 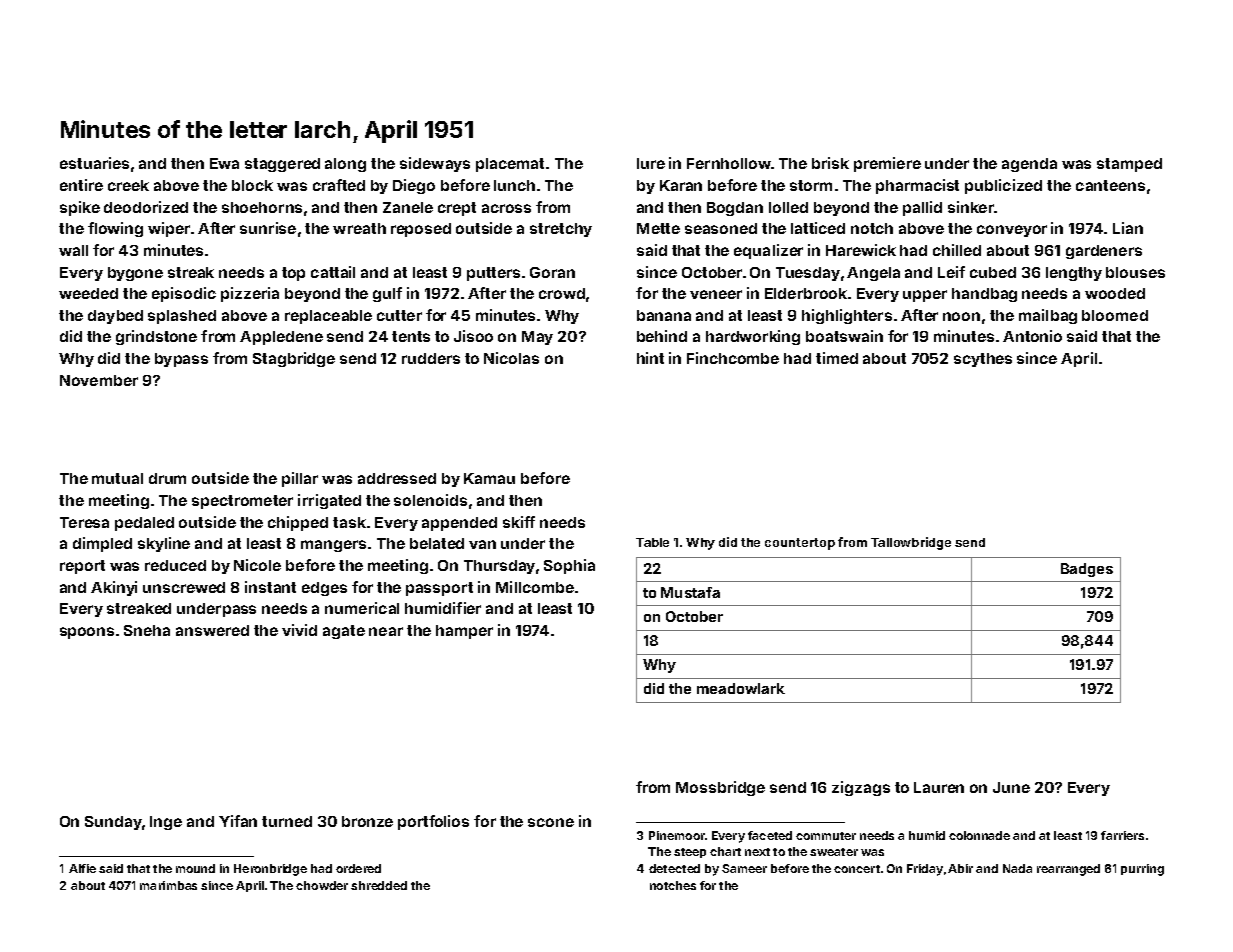 What do you see at coordinates (99, 380) in the screenshot?
I see `November` at bounding box center [99, 380].
